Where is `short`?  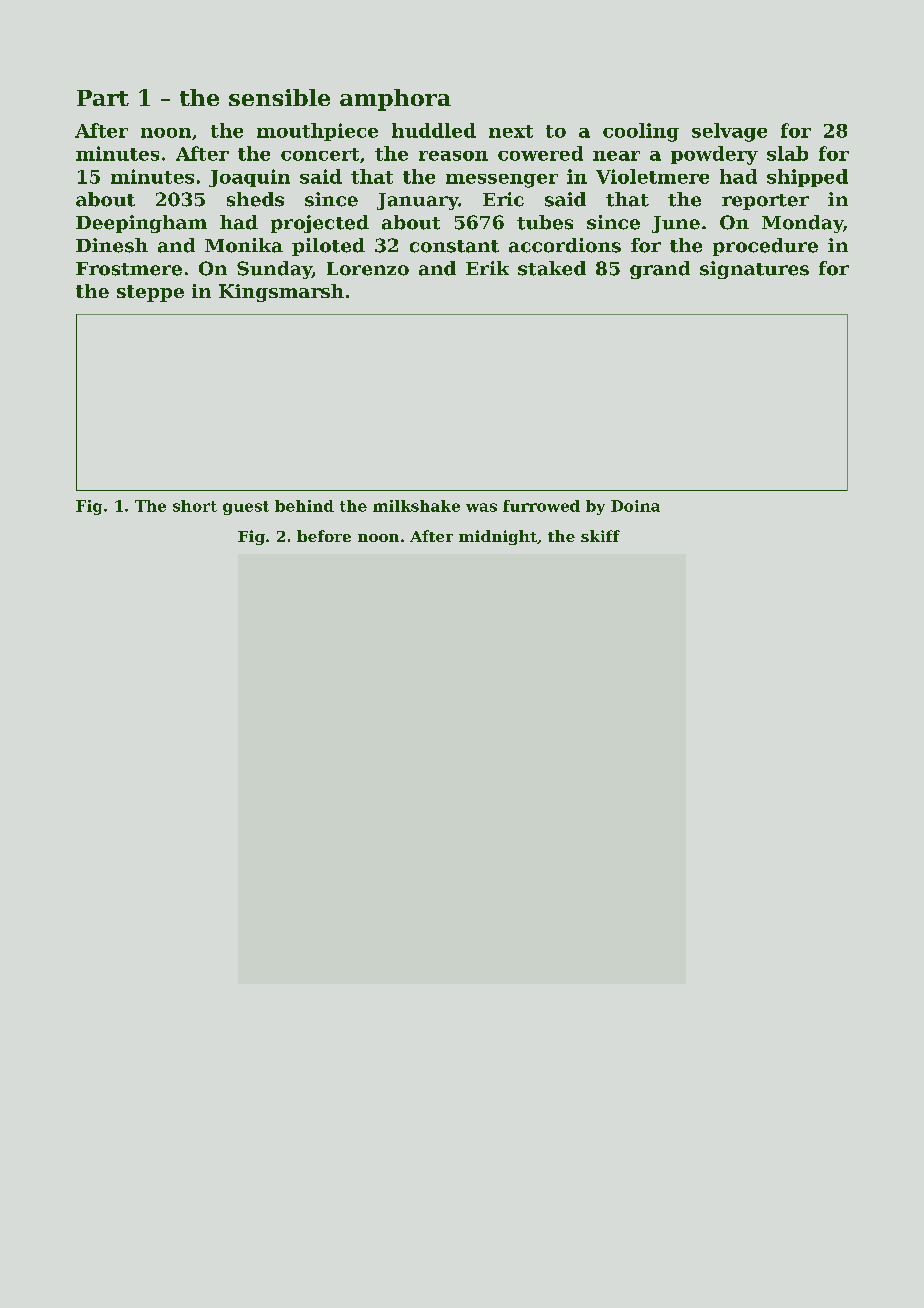
short is located at coordinates (195, 506).
